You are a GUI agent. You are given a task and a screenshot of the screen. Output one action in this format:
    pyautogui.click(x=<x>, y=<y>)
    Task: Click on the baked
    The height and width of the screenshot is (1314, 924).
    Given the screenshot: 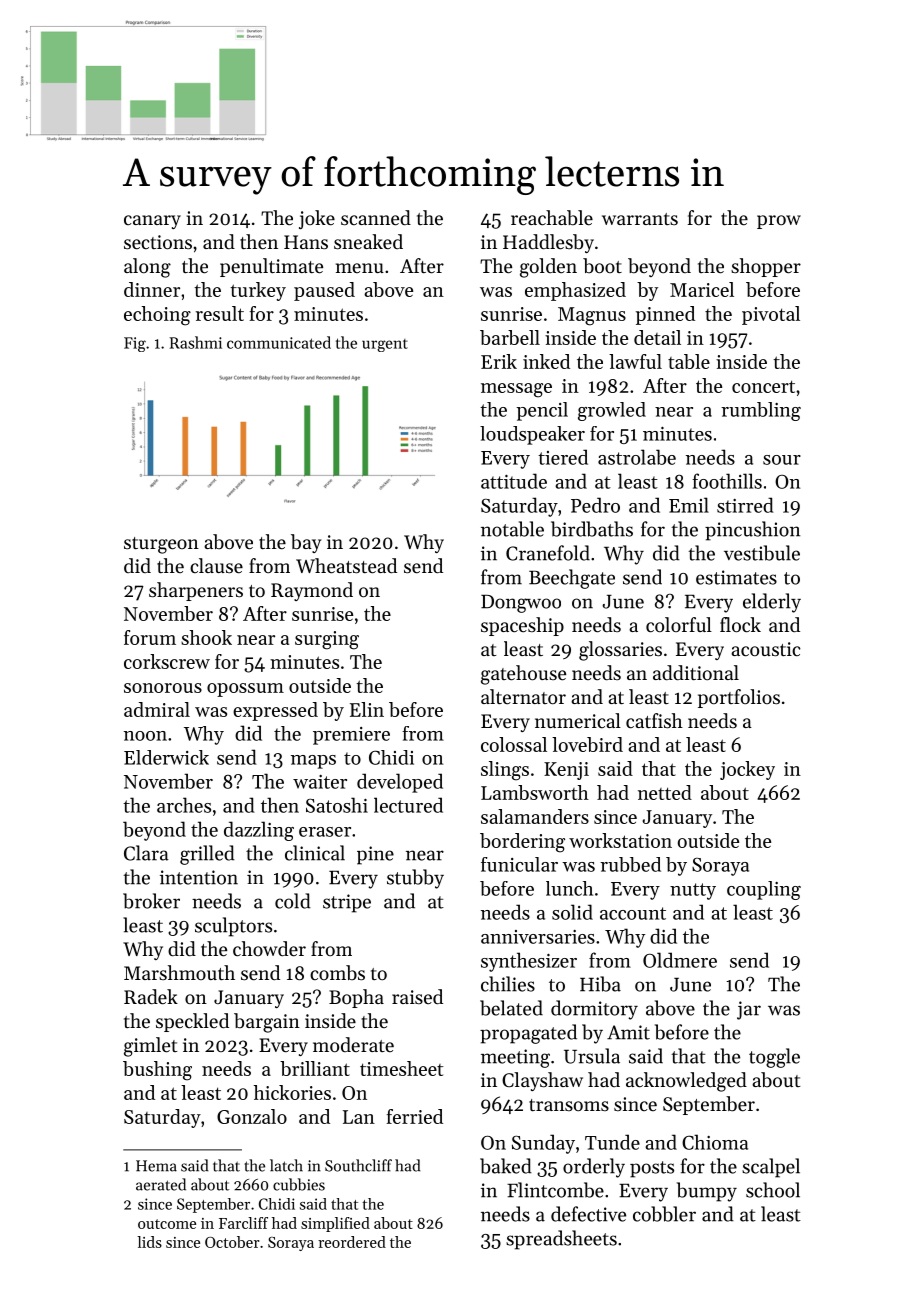 What is the action you would take?
    pyautogui.click(x=506, y=1166)
